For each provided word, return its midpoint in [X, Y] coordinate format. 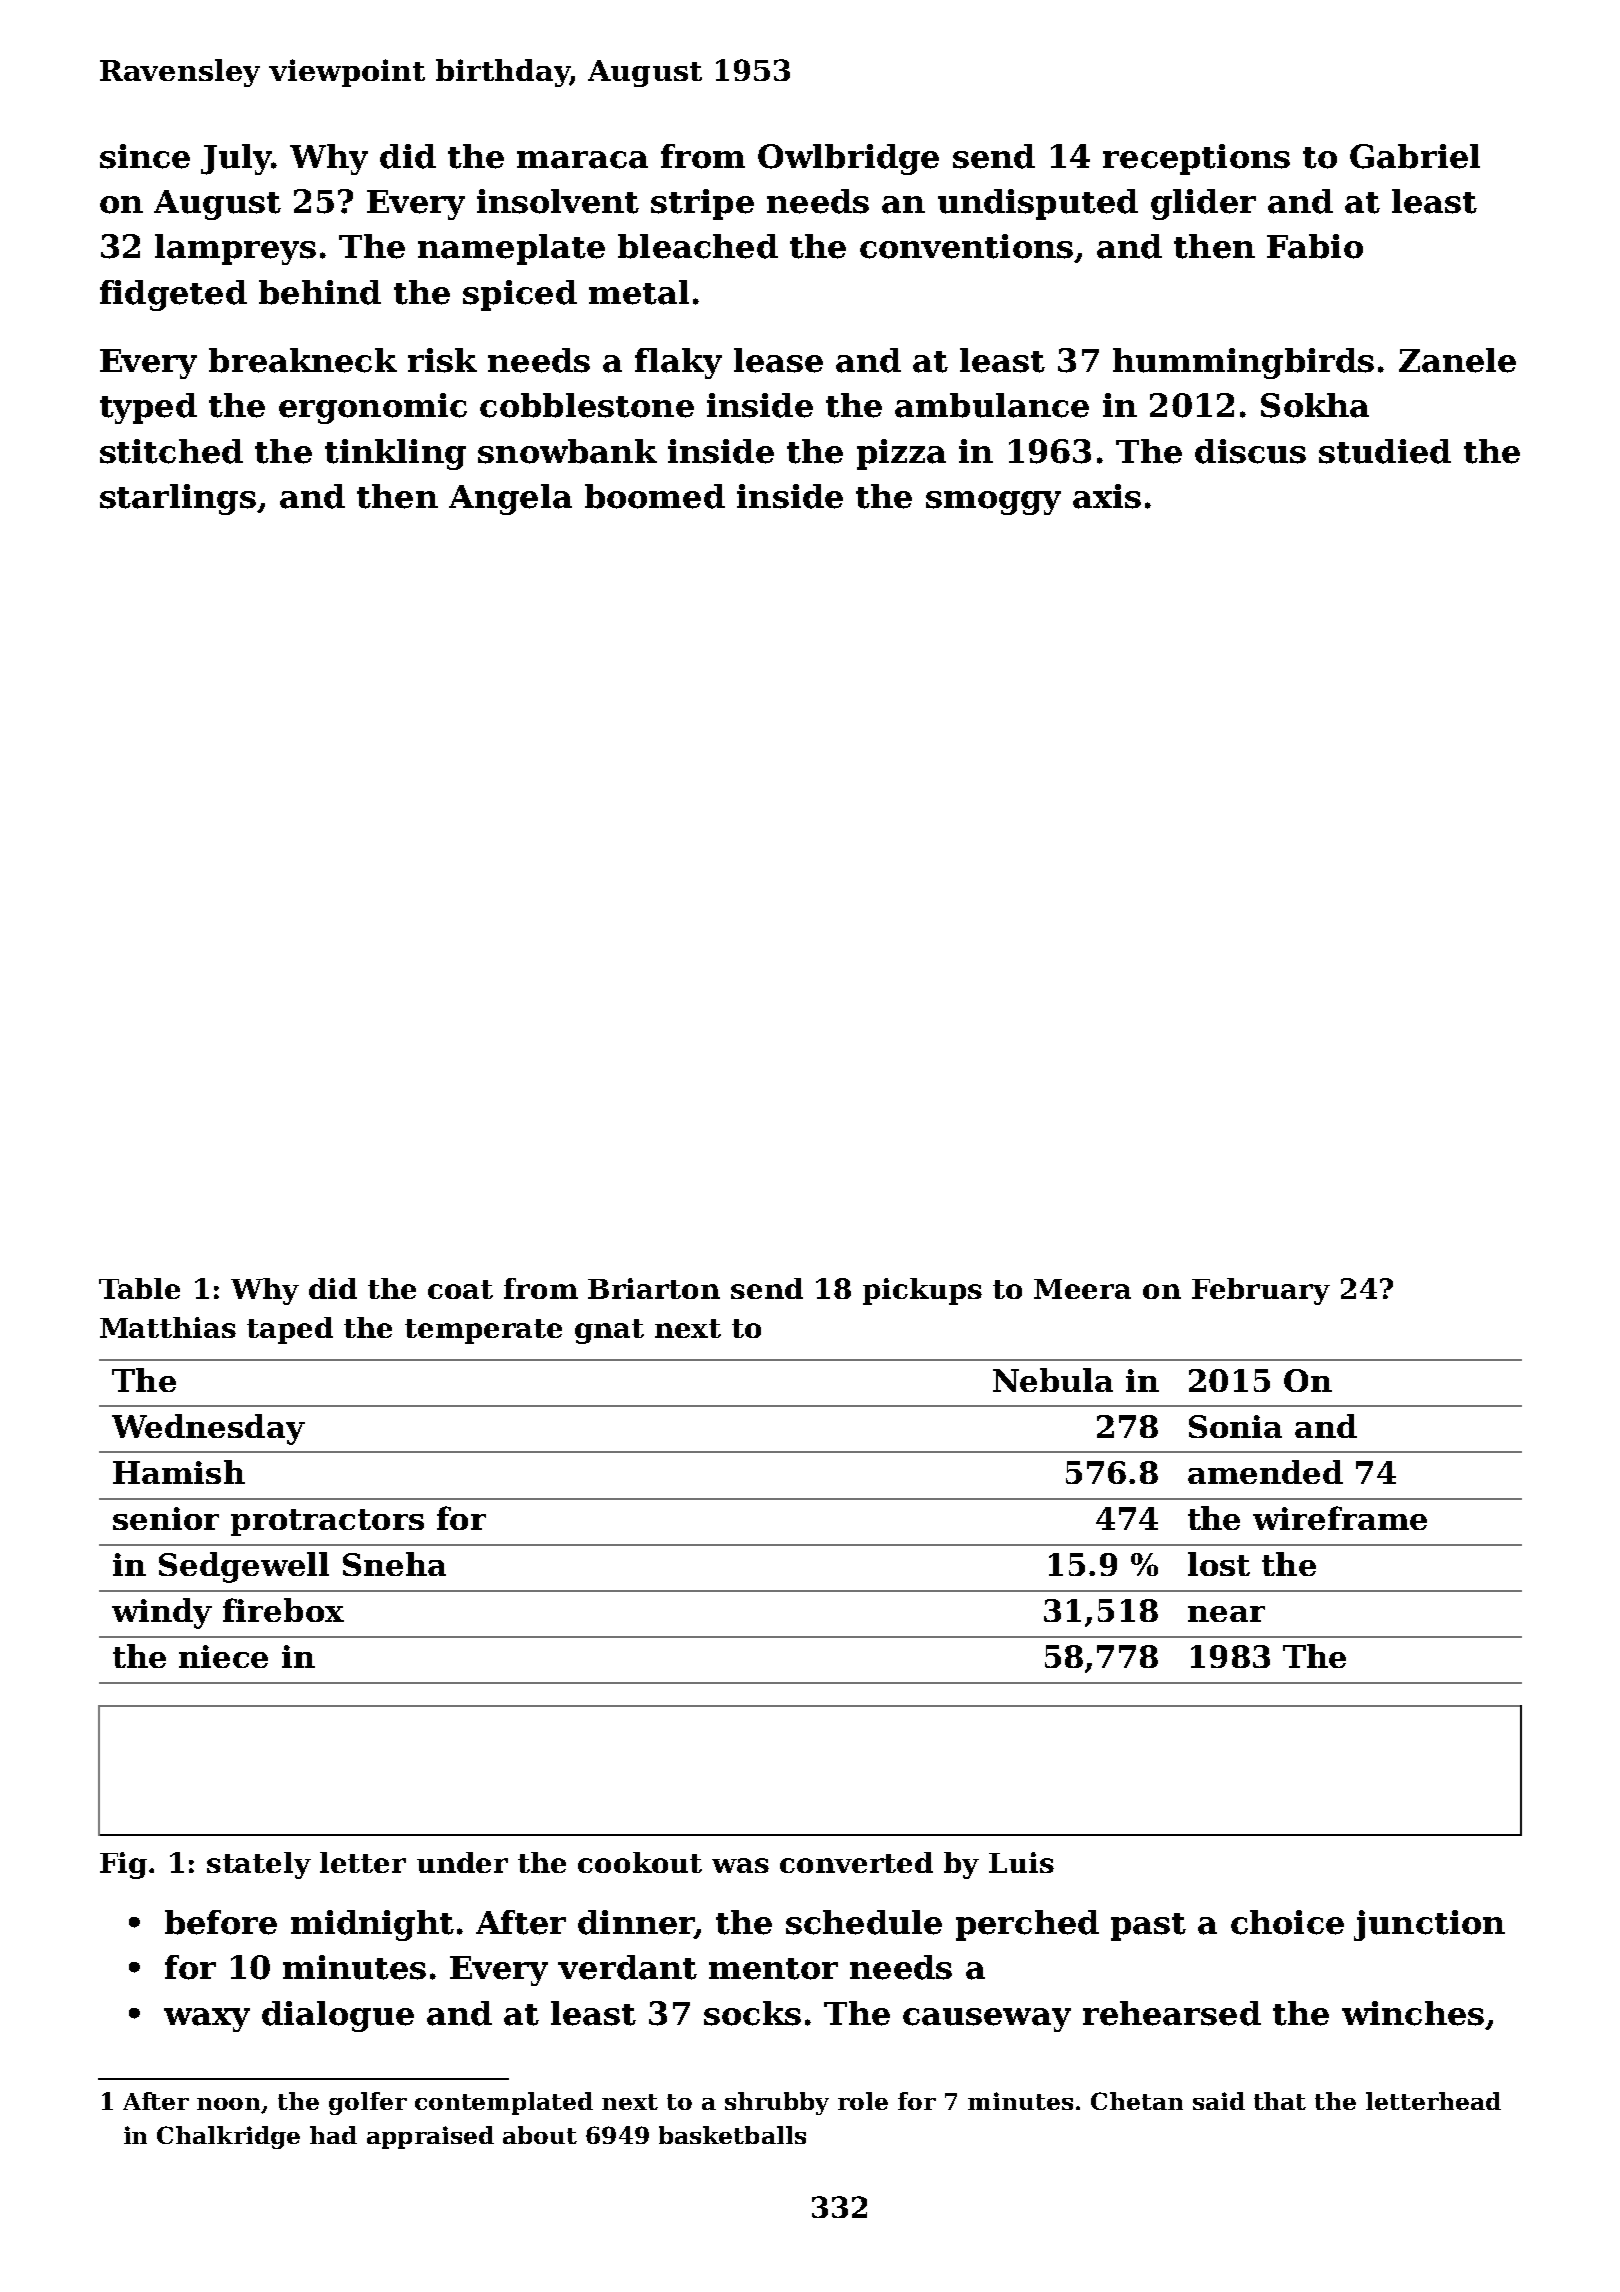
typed [148, 408]
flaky [678, 363]
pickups [922, 1291]
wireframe [1340, 1518]
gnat [609, 1331]
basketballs [732, 2135]
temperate [483, 1331]
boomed [655, 496]
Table [139, 1288]
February [1261, 1291]
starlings [178, 499]
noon [229, 2105]
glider [1203, 204]
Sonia [1235, 1426]
